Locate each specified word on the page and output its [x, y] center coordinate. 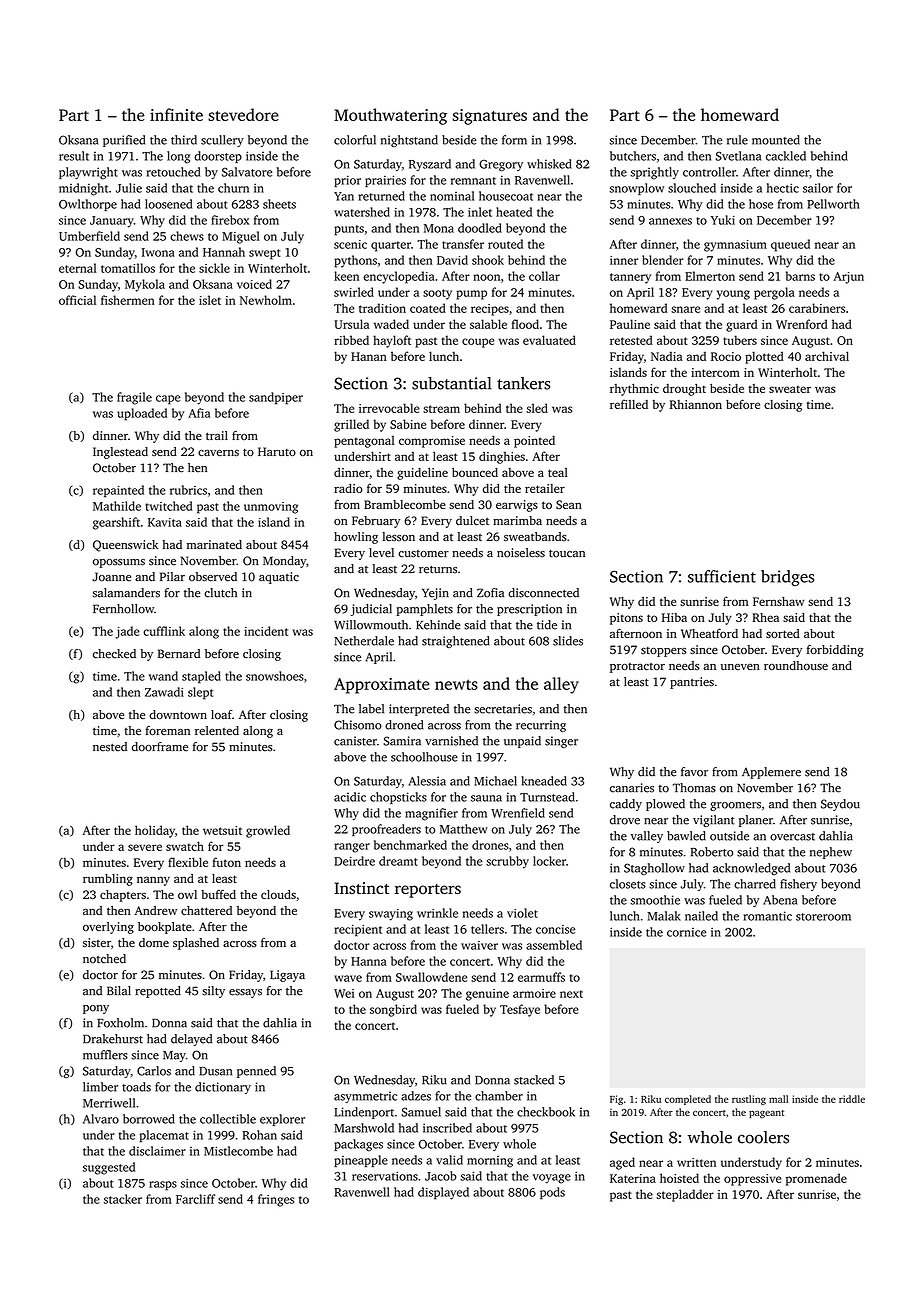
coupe [478, 343]
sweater [790, 389]
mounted [776, 140]
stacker [123, 1199]
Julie [129, 188]
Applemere [771, 773]
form [514, 140]
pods [552, 1193]
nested [110, 747]
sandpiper [276, 398]
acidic [350, 797]
